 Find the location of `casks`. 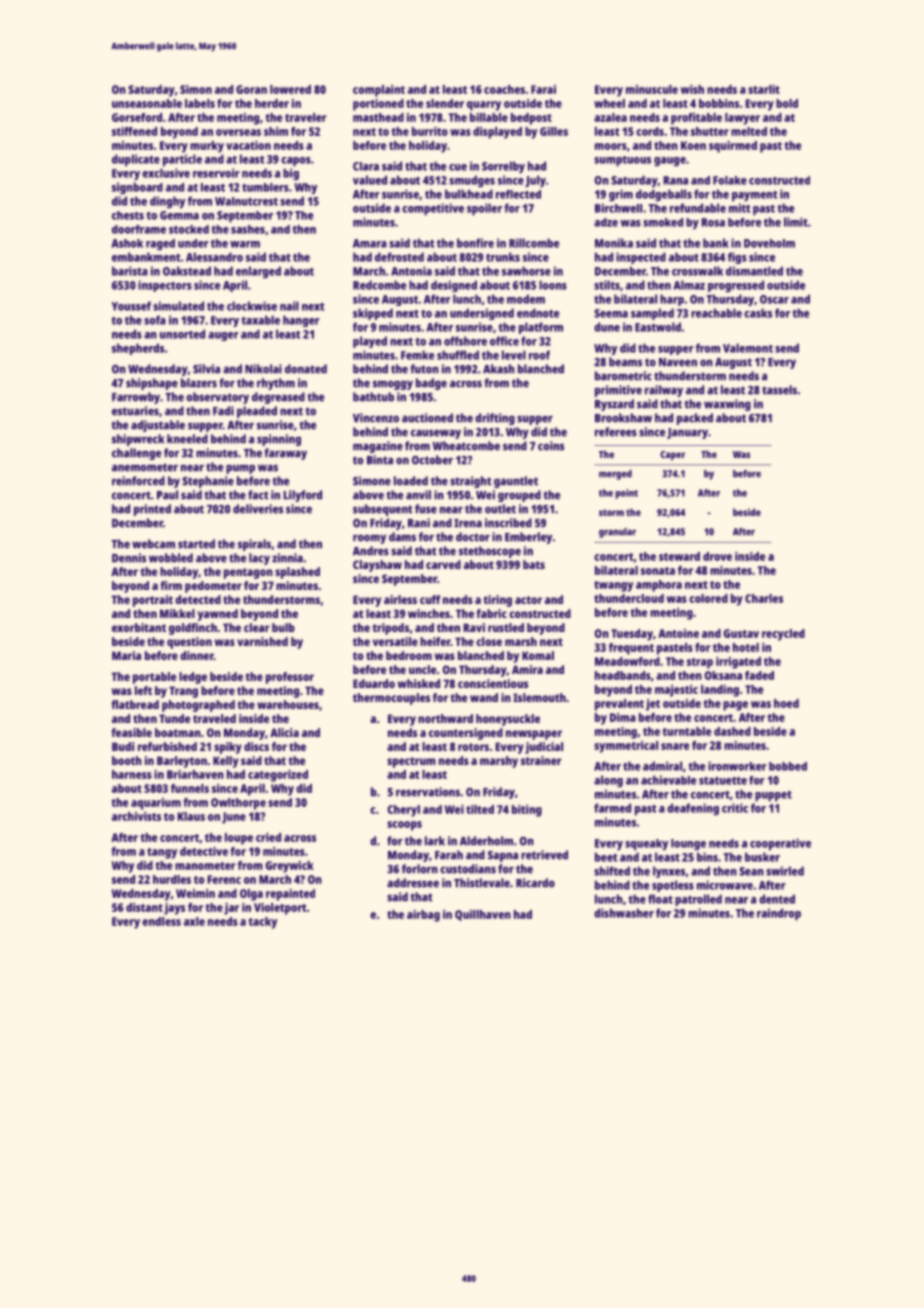

casks is located at coordinates (758, 313).
